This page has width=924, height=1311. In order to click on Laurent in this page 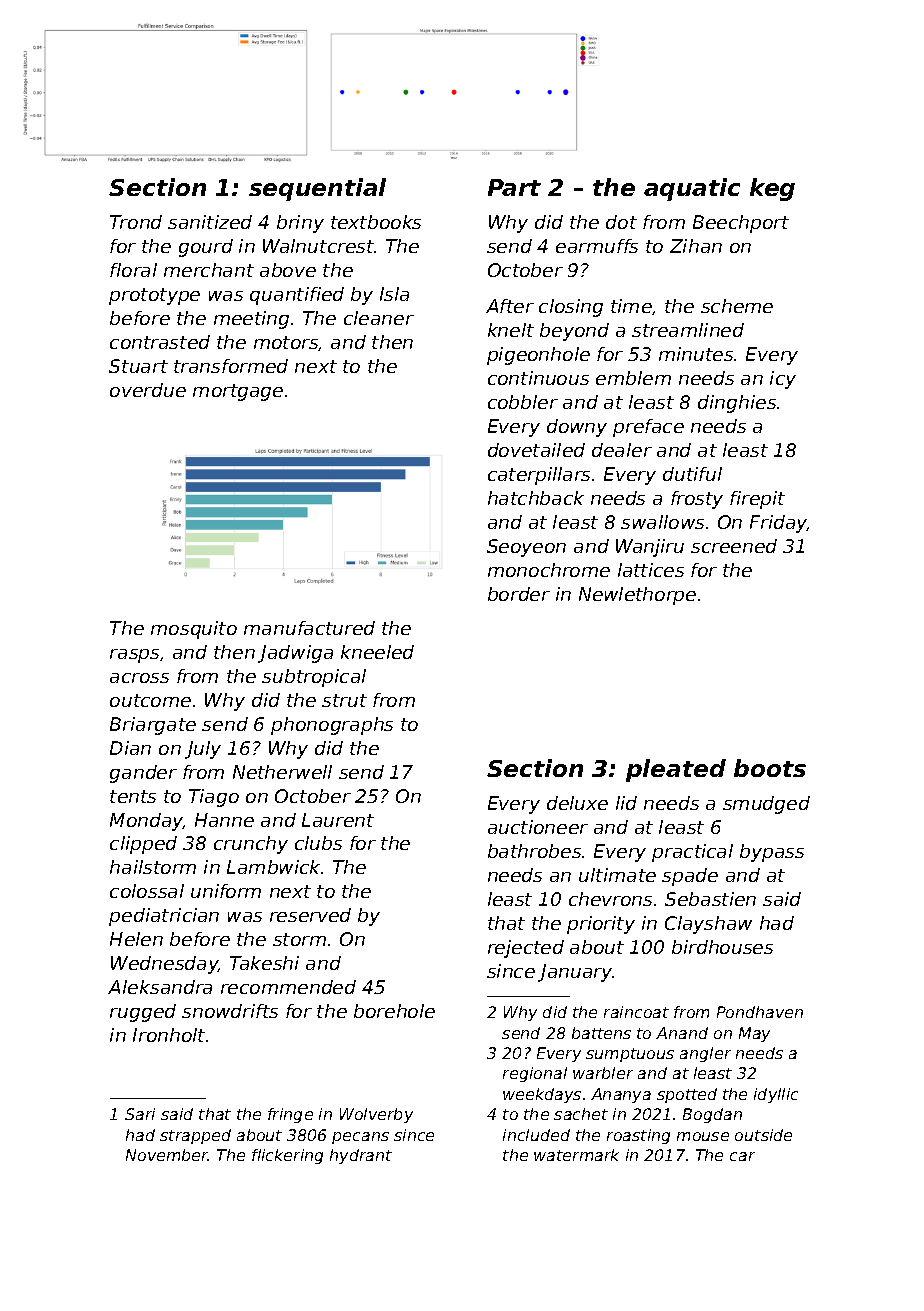, I will do `click(338, 820)`.
